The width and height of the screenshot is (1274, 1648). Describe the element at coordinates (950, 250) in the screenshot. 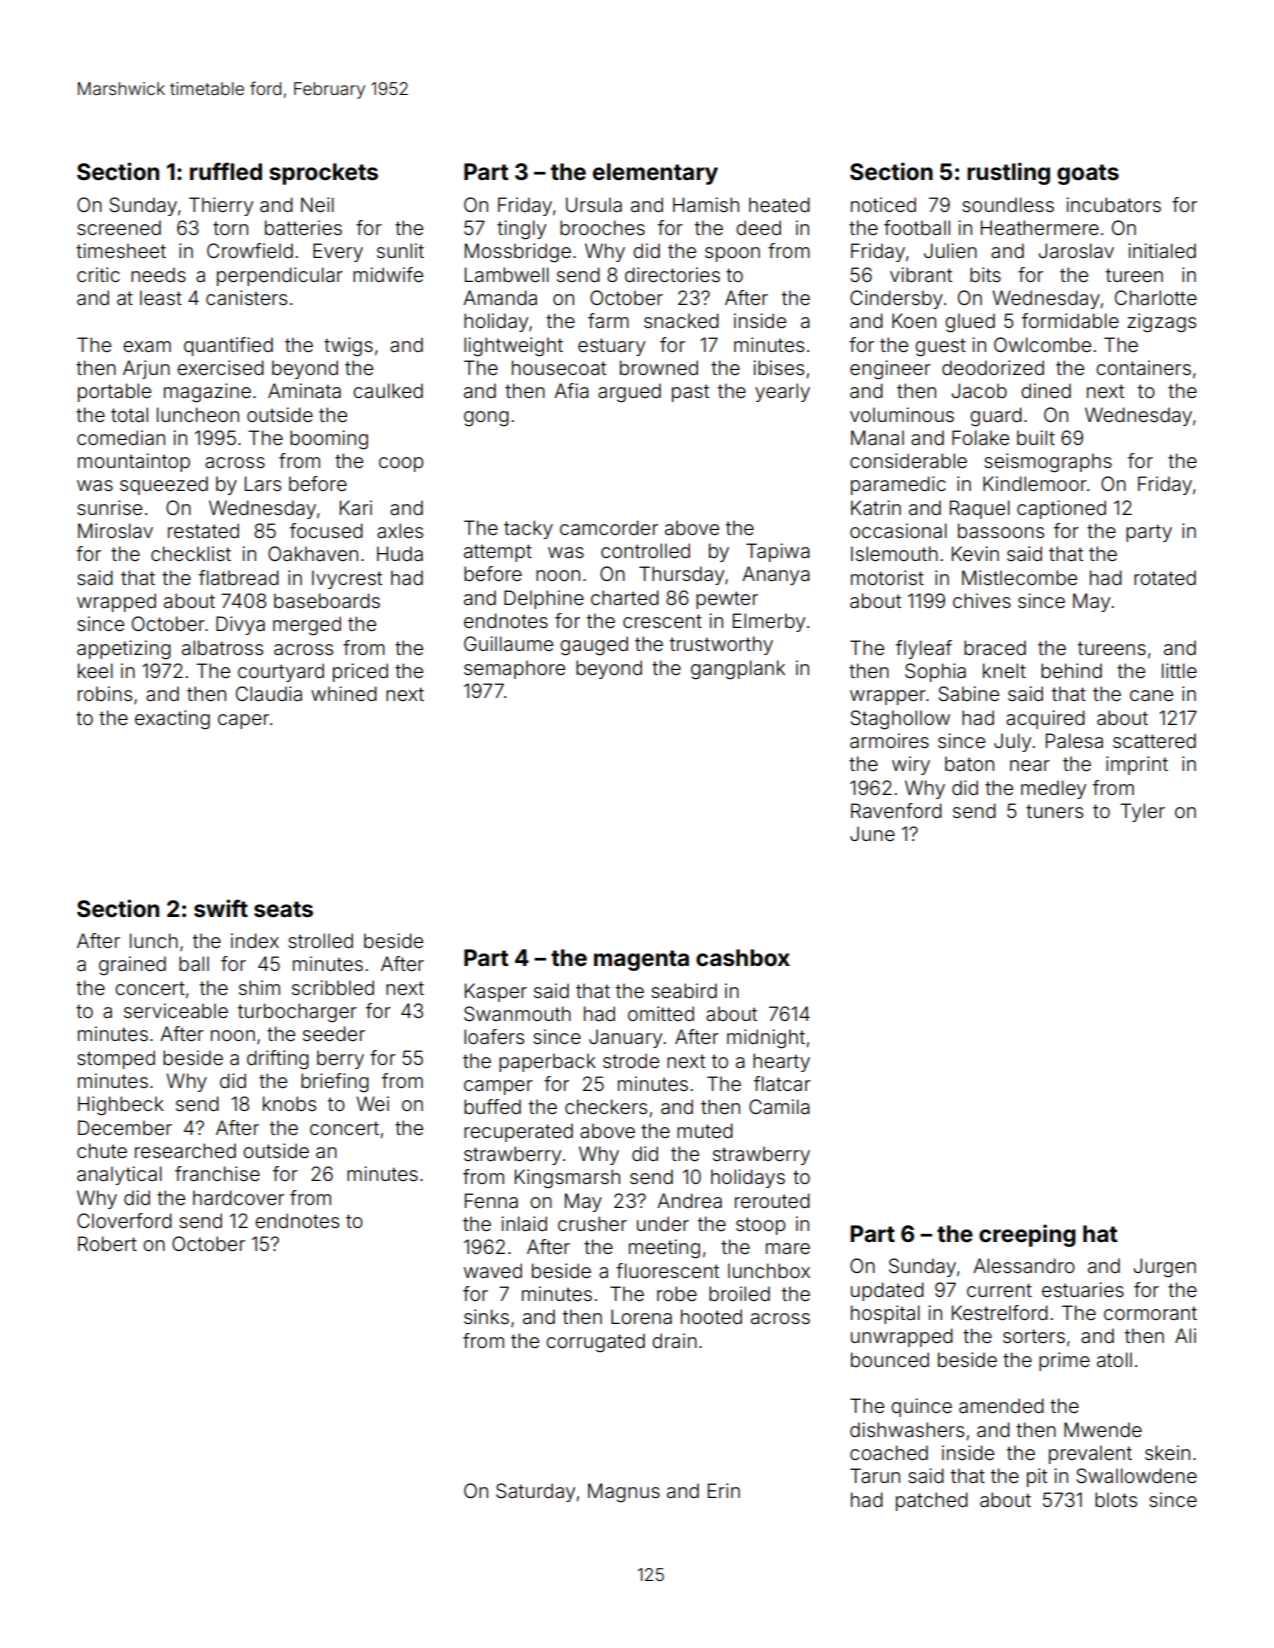

I see `Julien` at that location.
